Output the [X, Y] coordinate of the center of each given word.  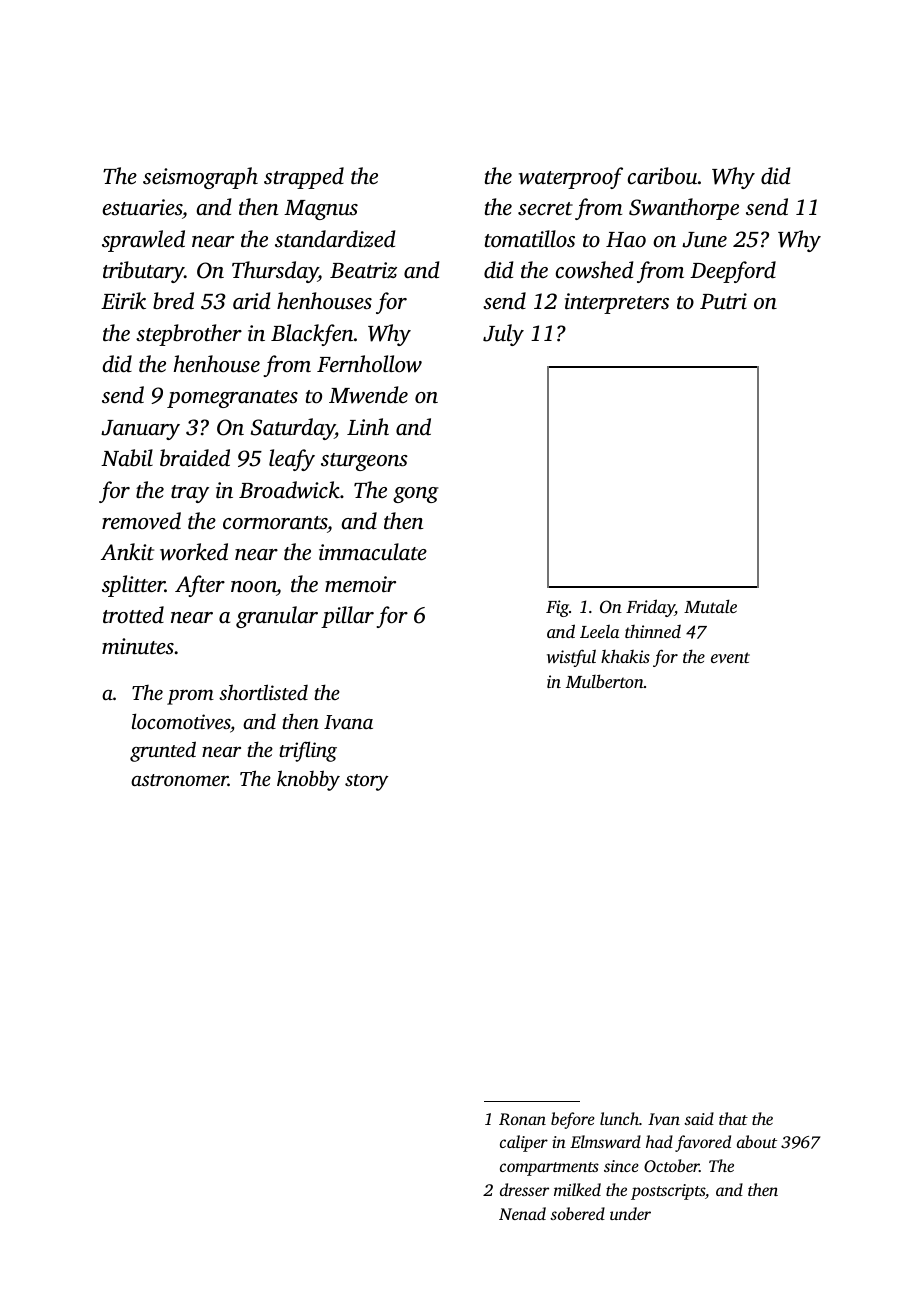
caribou [662, 176]
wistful [571, 658]
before [573, 1120]
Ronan [522, 1119]
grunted [163, 751]
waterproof [571, 178]
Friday [650, 608]
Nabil [127, 458]
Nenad [522, 1213]
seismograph [200, 178]
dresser [524, 1189]
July [503, 335]
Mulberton [605, 681]
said [699, 1118]
